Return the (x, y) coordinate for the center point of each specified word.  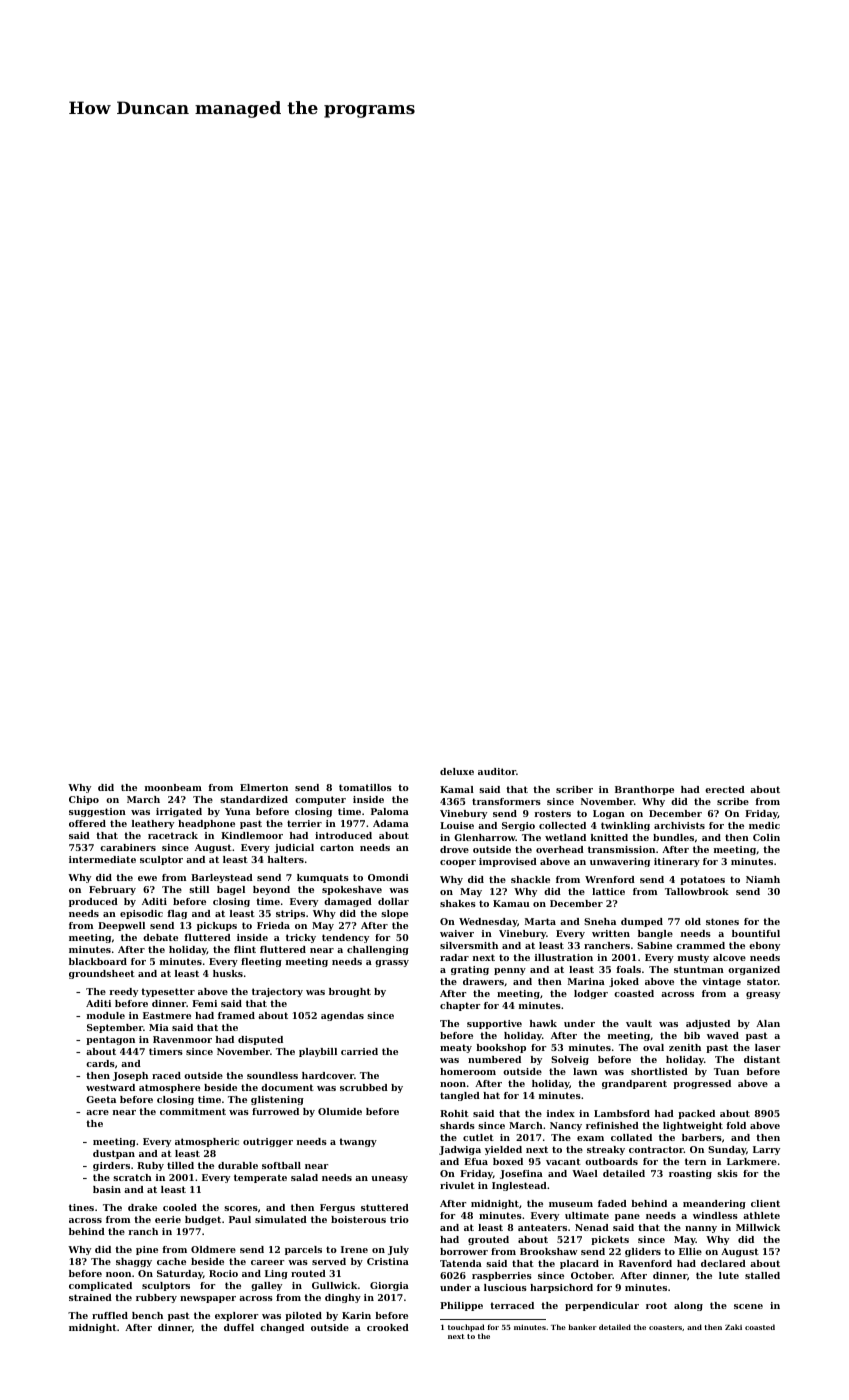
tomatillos (365, 787)
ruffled (110, 1315)
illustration (564, 957)
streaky (606, 1150)
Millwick (758, 1227)
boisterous (358, 1219)
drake (142, 1207)
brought (350, 992)
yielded (503, 1150)
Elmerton (264, 787)
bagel (231, 890)
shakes (458, 903)
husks (228, 973)
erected (725, 789)
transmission (621, 849)
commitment (193, 1111)
